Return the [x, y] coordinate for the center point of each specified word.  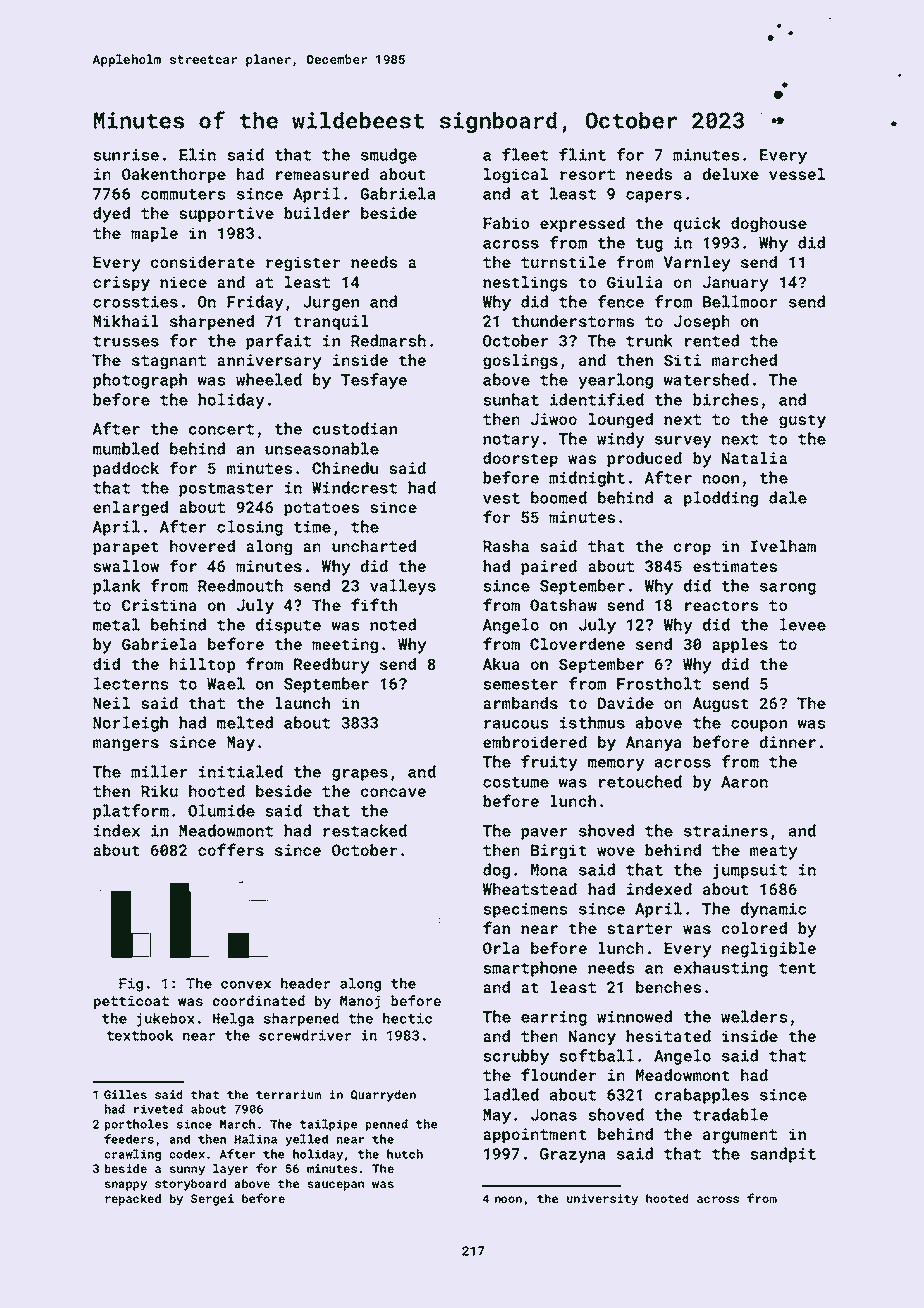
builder [317, 213]
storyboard [190, 1185]
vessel [797, 174]
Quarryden [383, 1096]
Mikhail [126, 321]
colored [754, 928]
